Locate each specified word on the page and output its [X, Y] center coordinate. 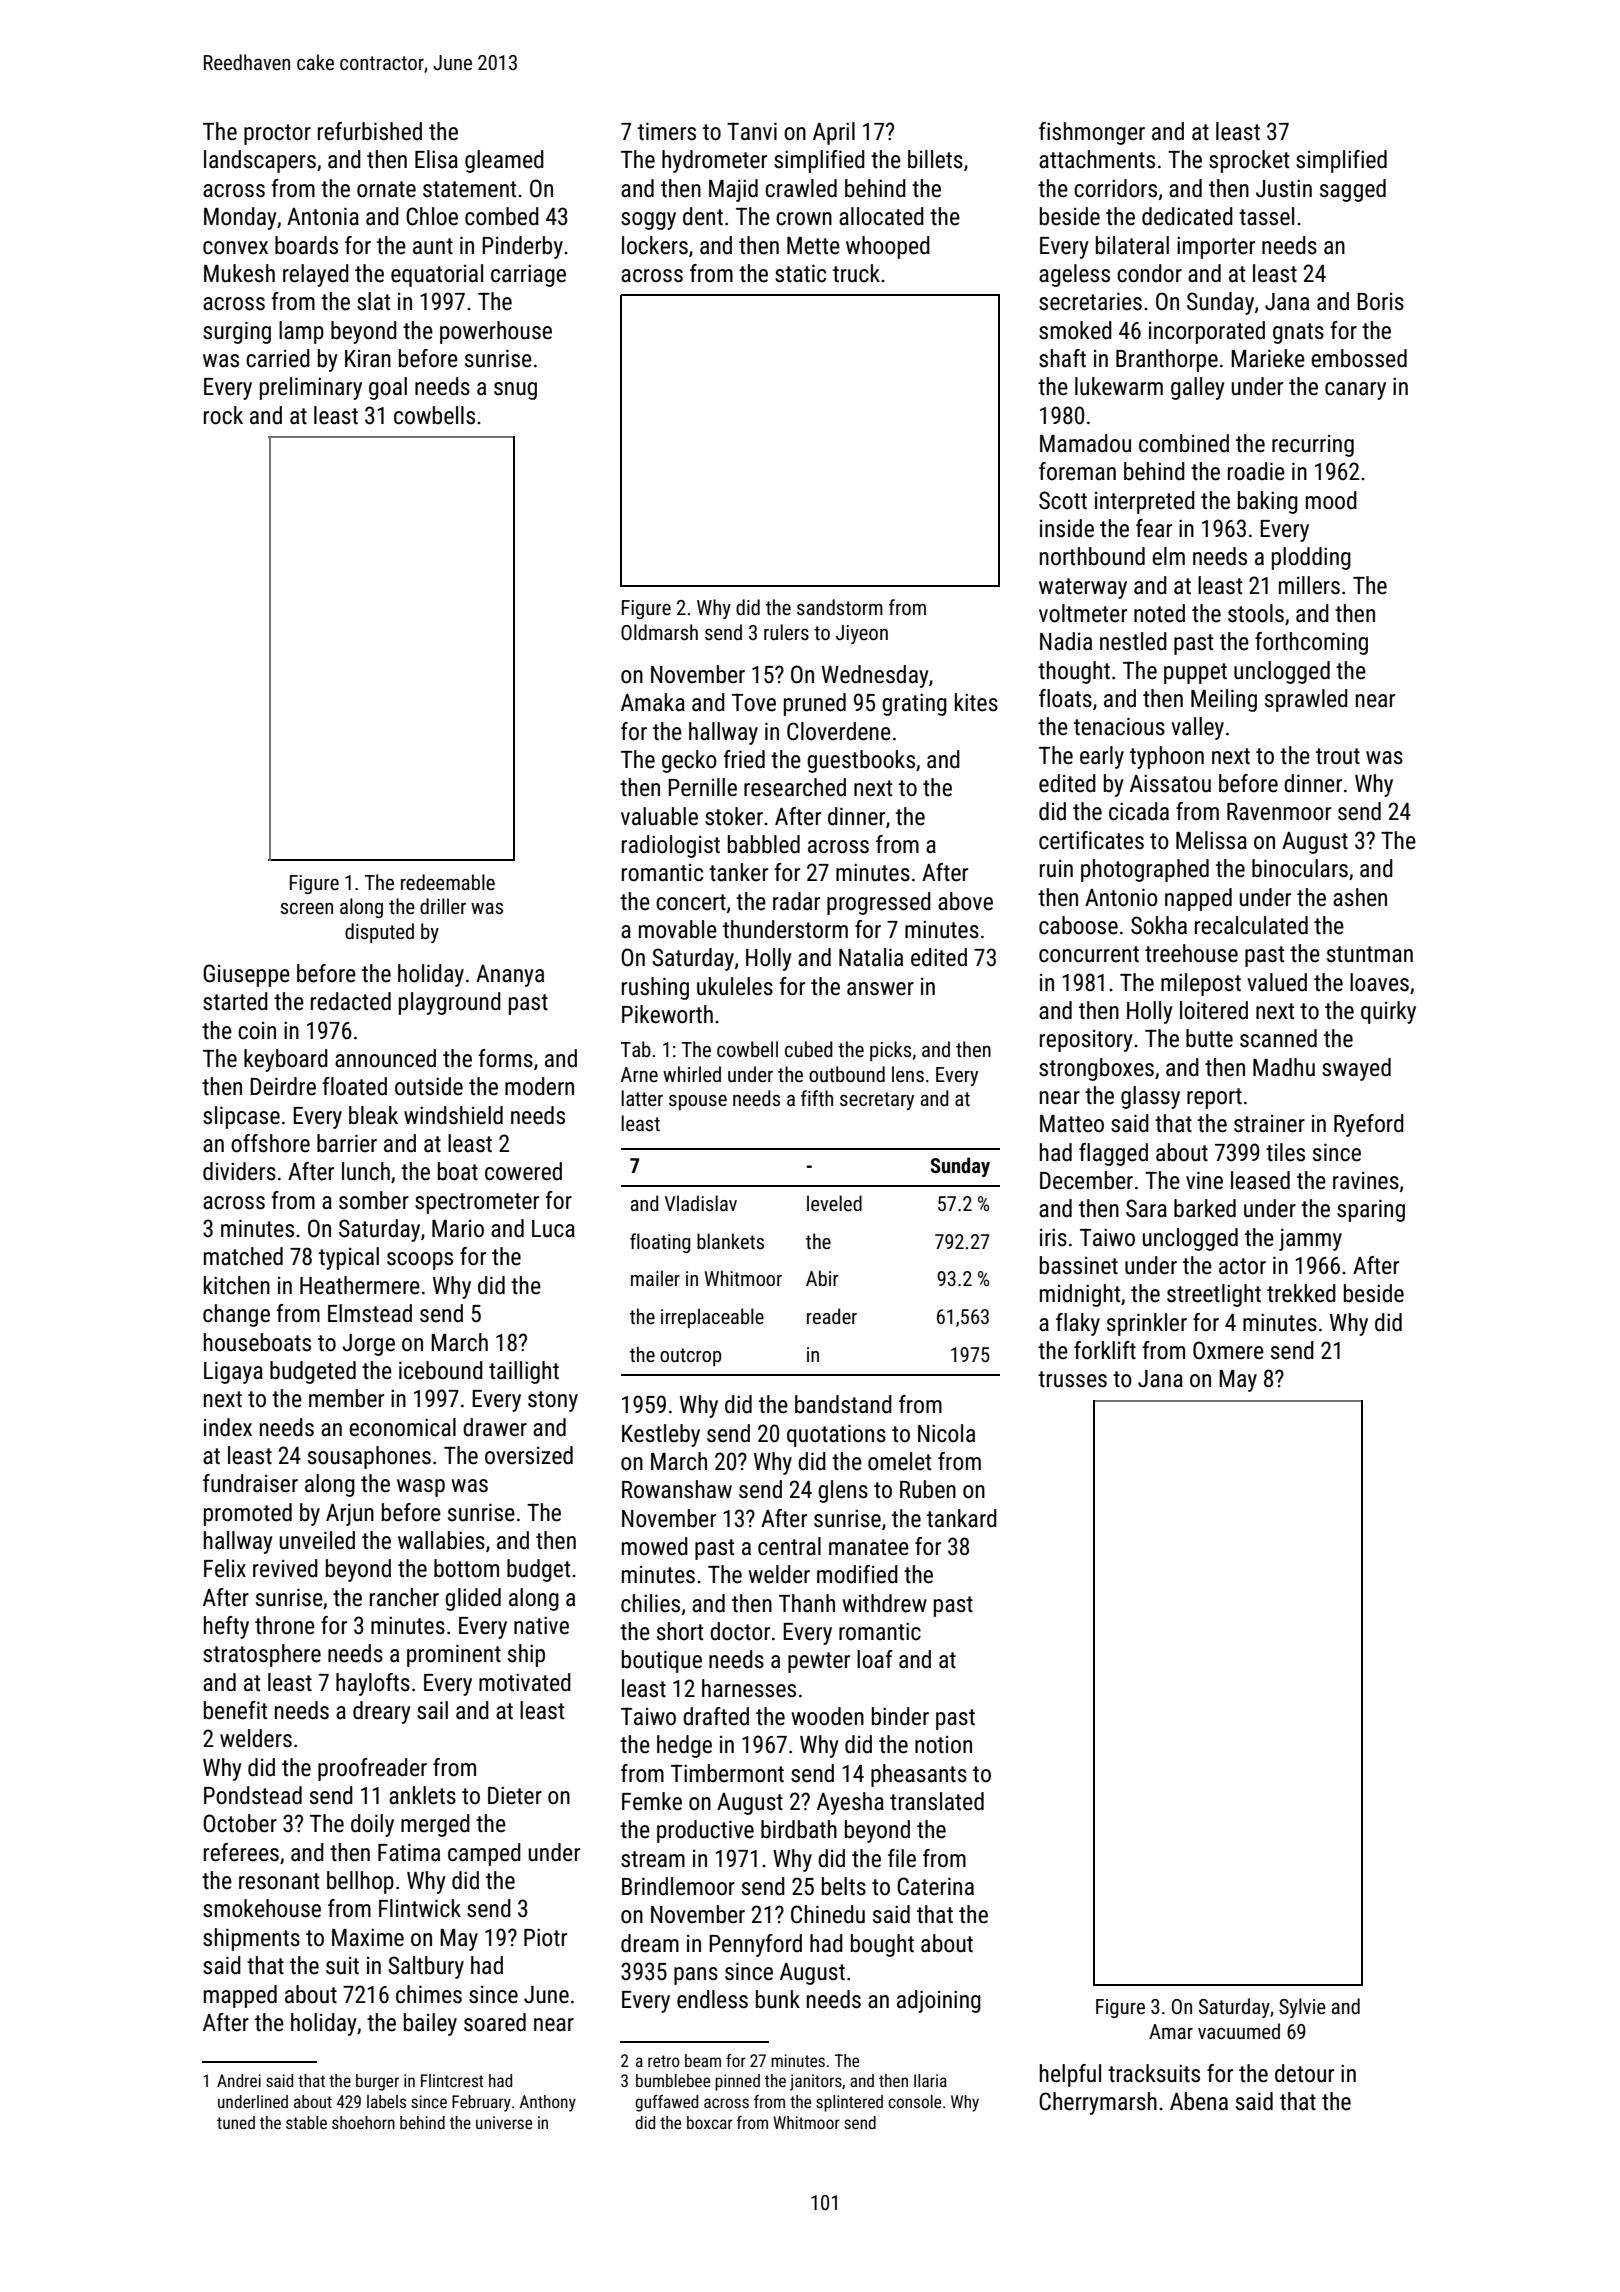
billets [935, 159]
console [914, 2101]
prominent [454, 1655]
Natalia [871, 957]
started [235, 1001]
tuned [236, 2122]
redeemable [448, 882]
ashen [1360, 897]
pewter [819, 1662]
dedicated [1187, 216]
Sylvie [1302, 2008]
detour [1304, 2073]
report [1214, 1098]
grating [914, 704]
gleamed [504, 161]
